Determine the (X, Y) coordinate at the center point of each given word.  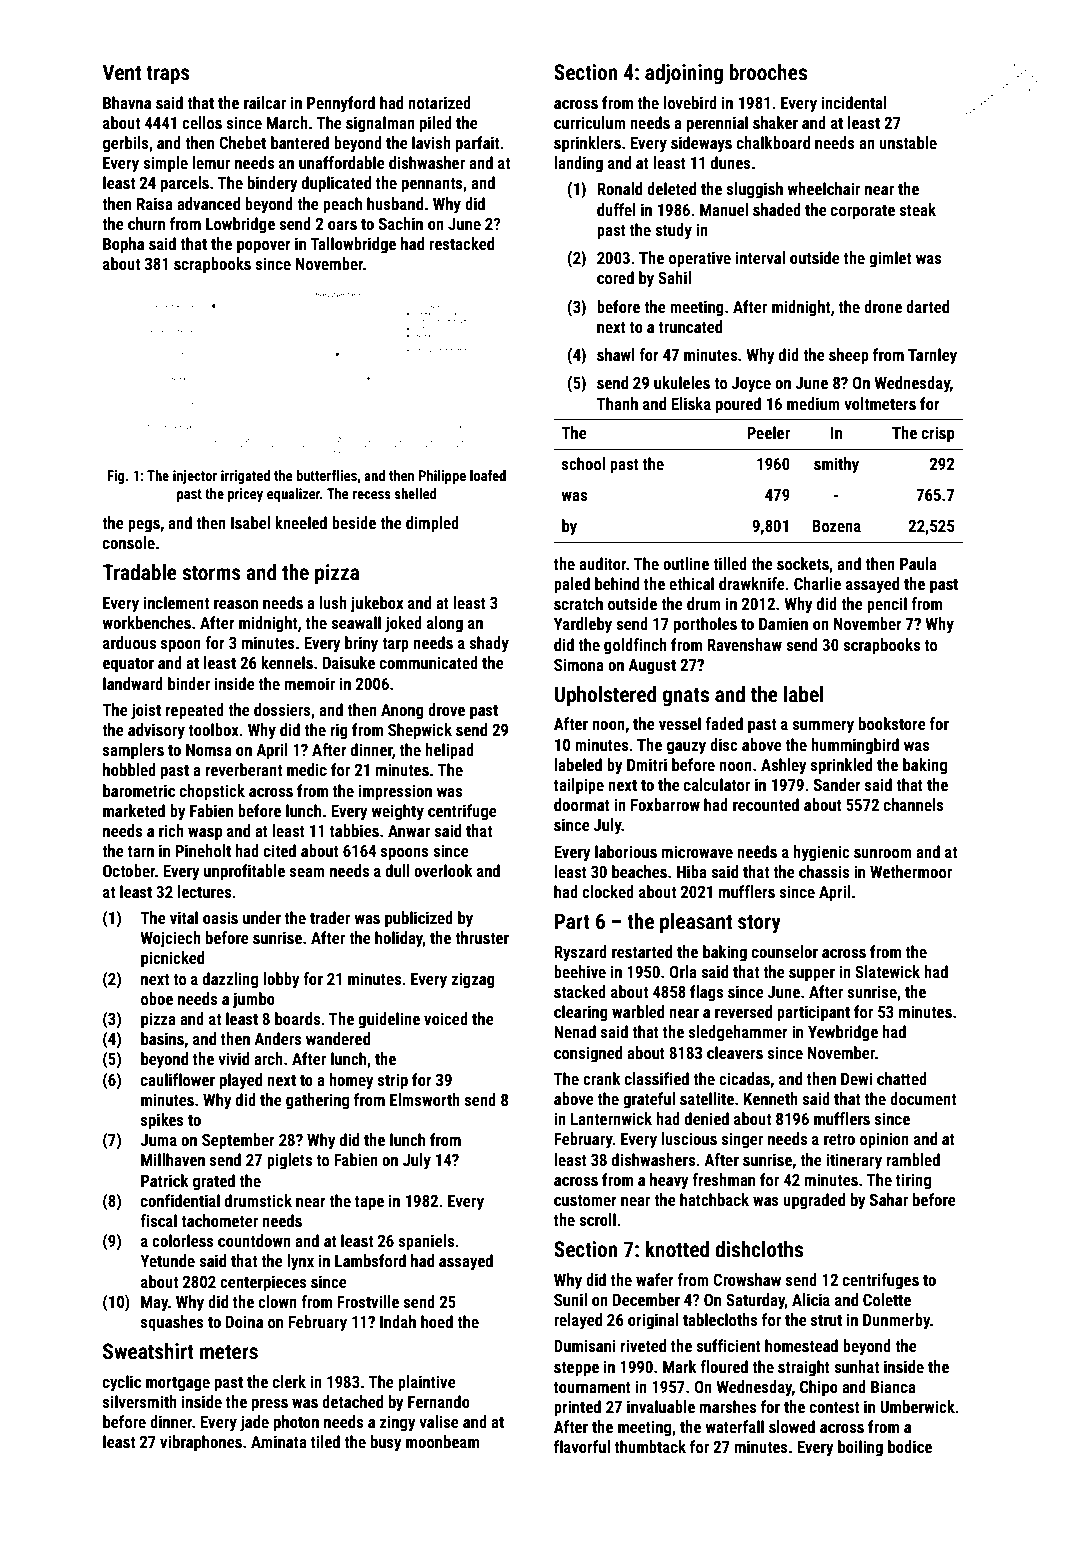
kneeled (301, 522)
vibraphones (201, 1443)
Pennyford (341, 104)
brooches (768, 72)
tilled (730, 563)
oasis (220, 917)
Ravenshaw (744, 644)
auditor (602, 563)
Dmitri (647, 764)
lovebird (690, 102)
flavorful (582, 1446)
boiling (860, 1448)
